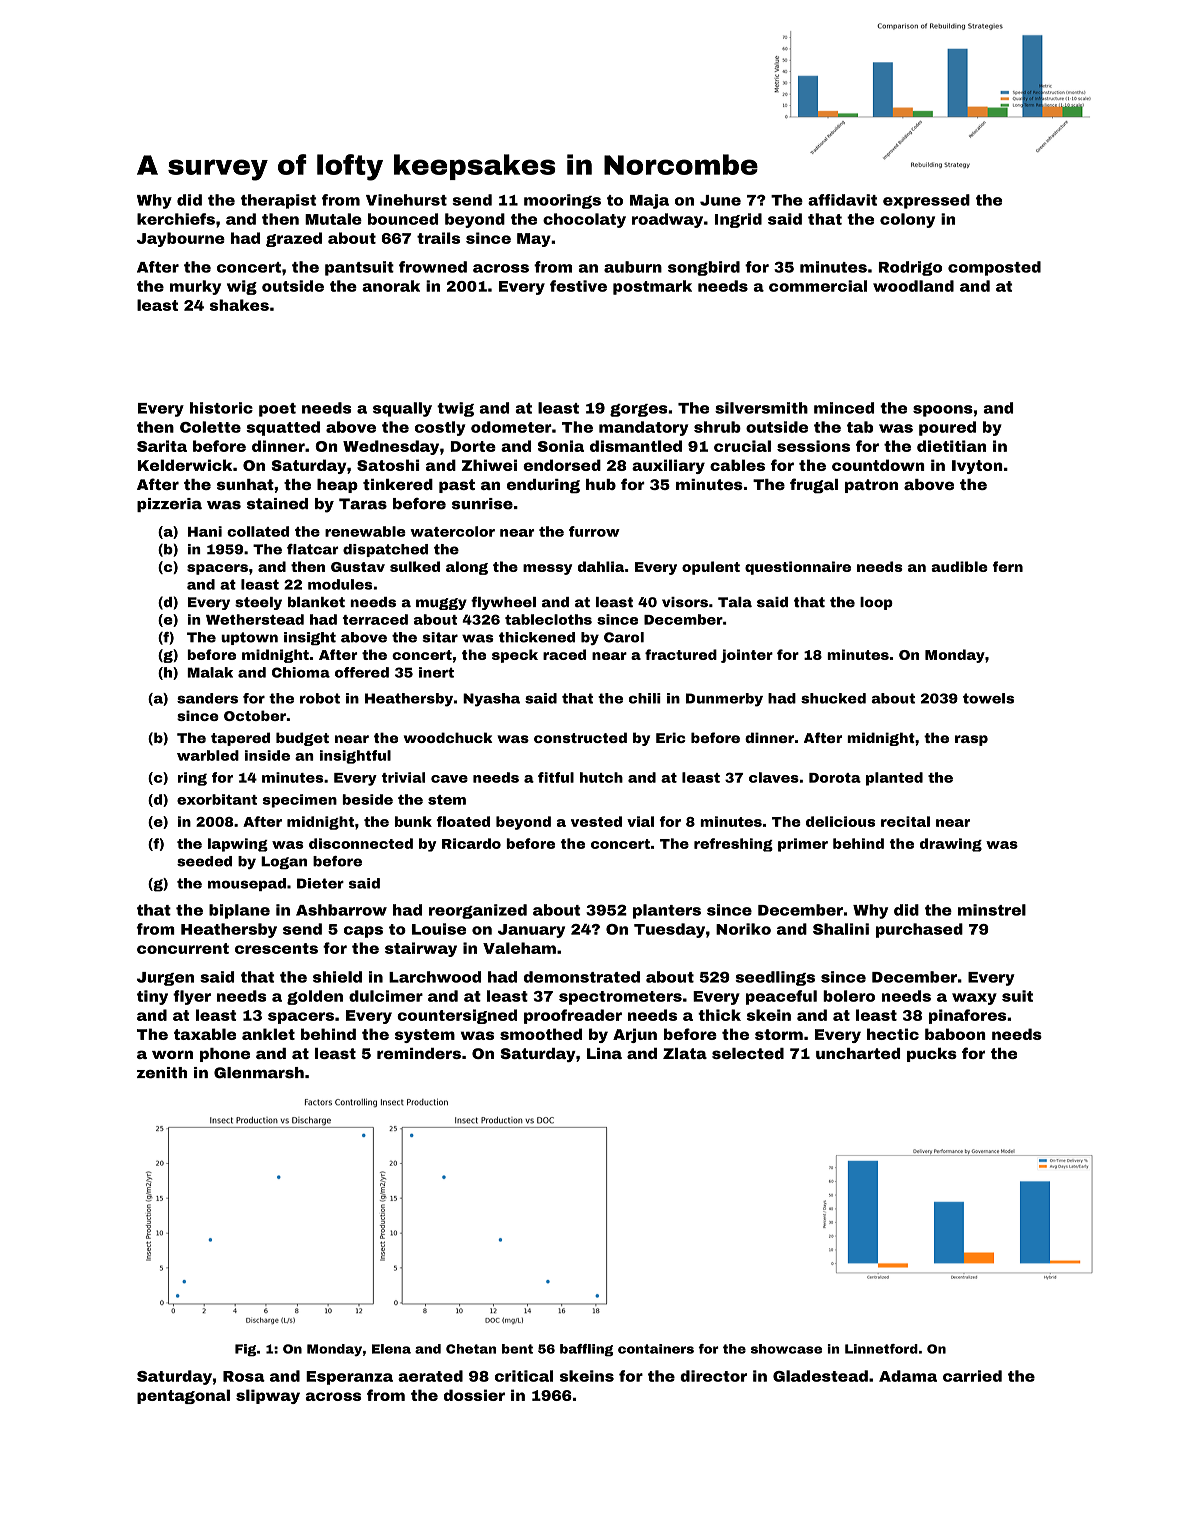 This page has height=1528, width=1181. I want to click on baffling, so click(586, 1350).
